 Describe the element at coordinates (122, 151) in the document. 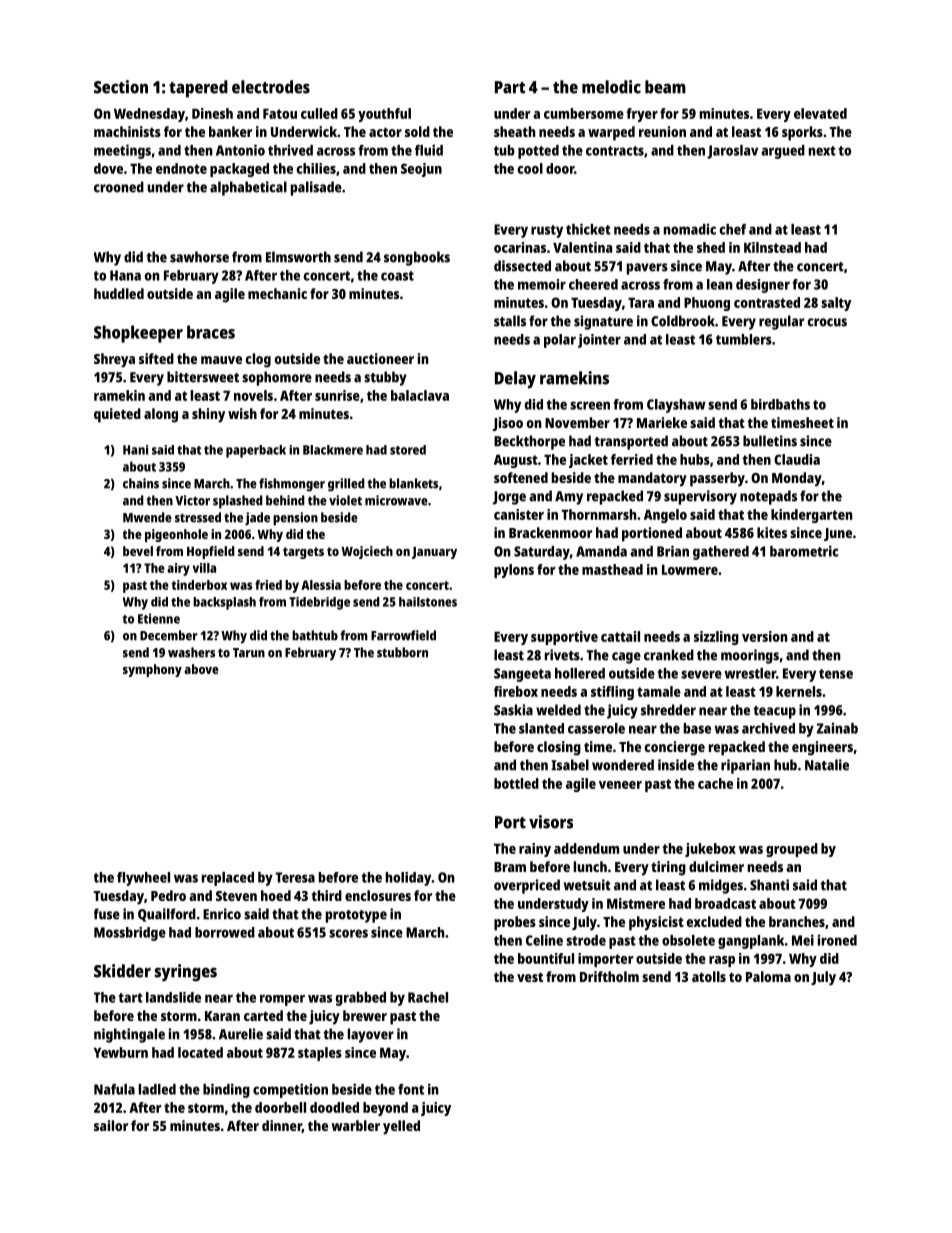

I see `meetings` at that location.
